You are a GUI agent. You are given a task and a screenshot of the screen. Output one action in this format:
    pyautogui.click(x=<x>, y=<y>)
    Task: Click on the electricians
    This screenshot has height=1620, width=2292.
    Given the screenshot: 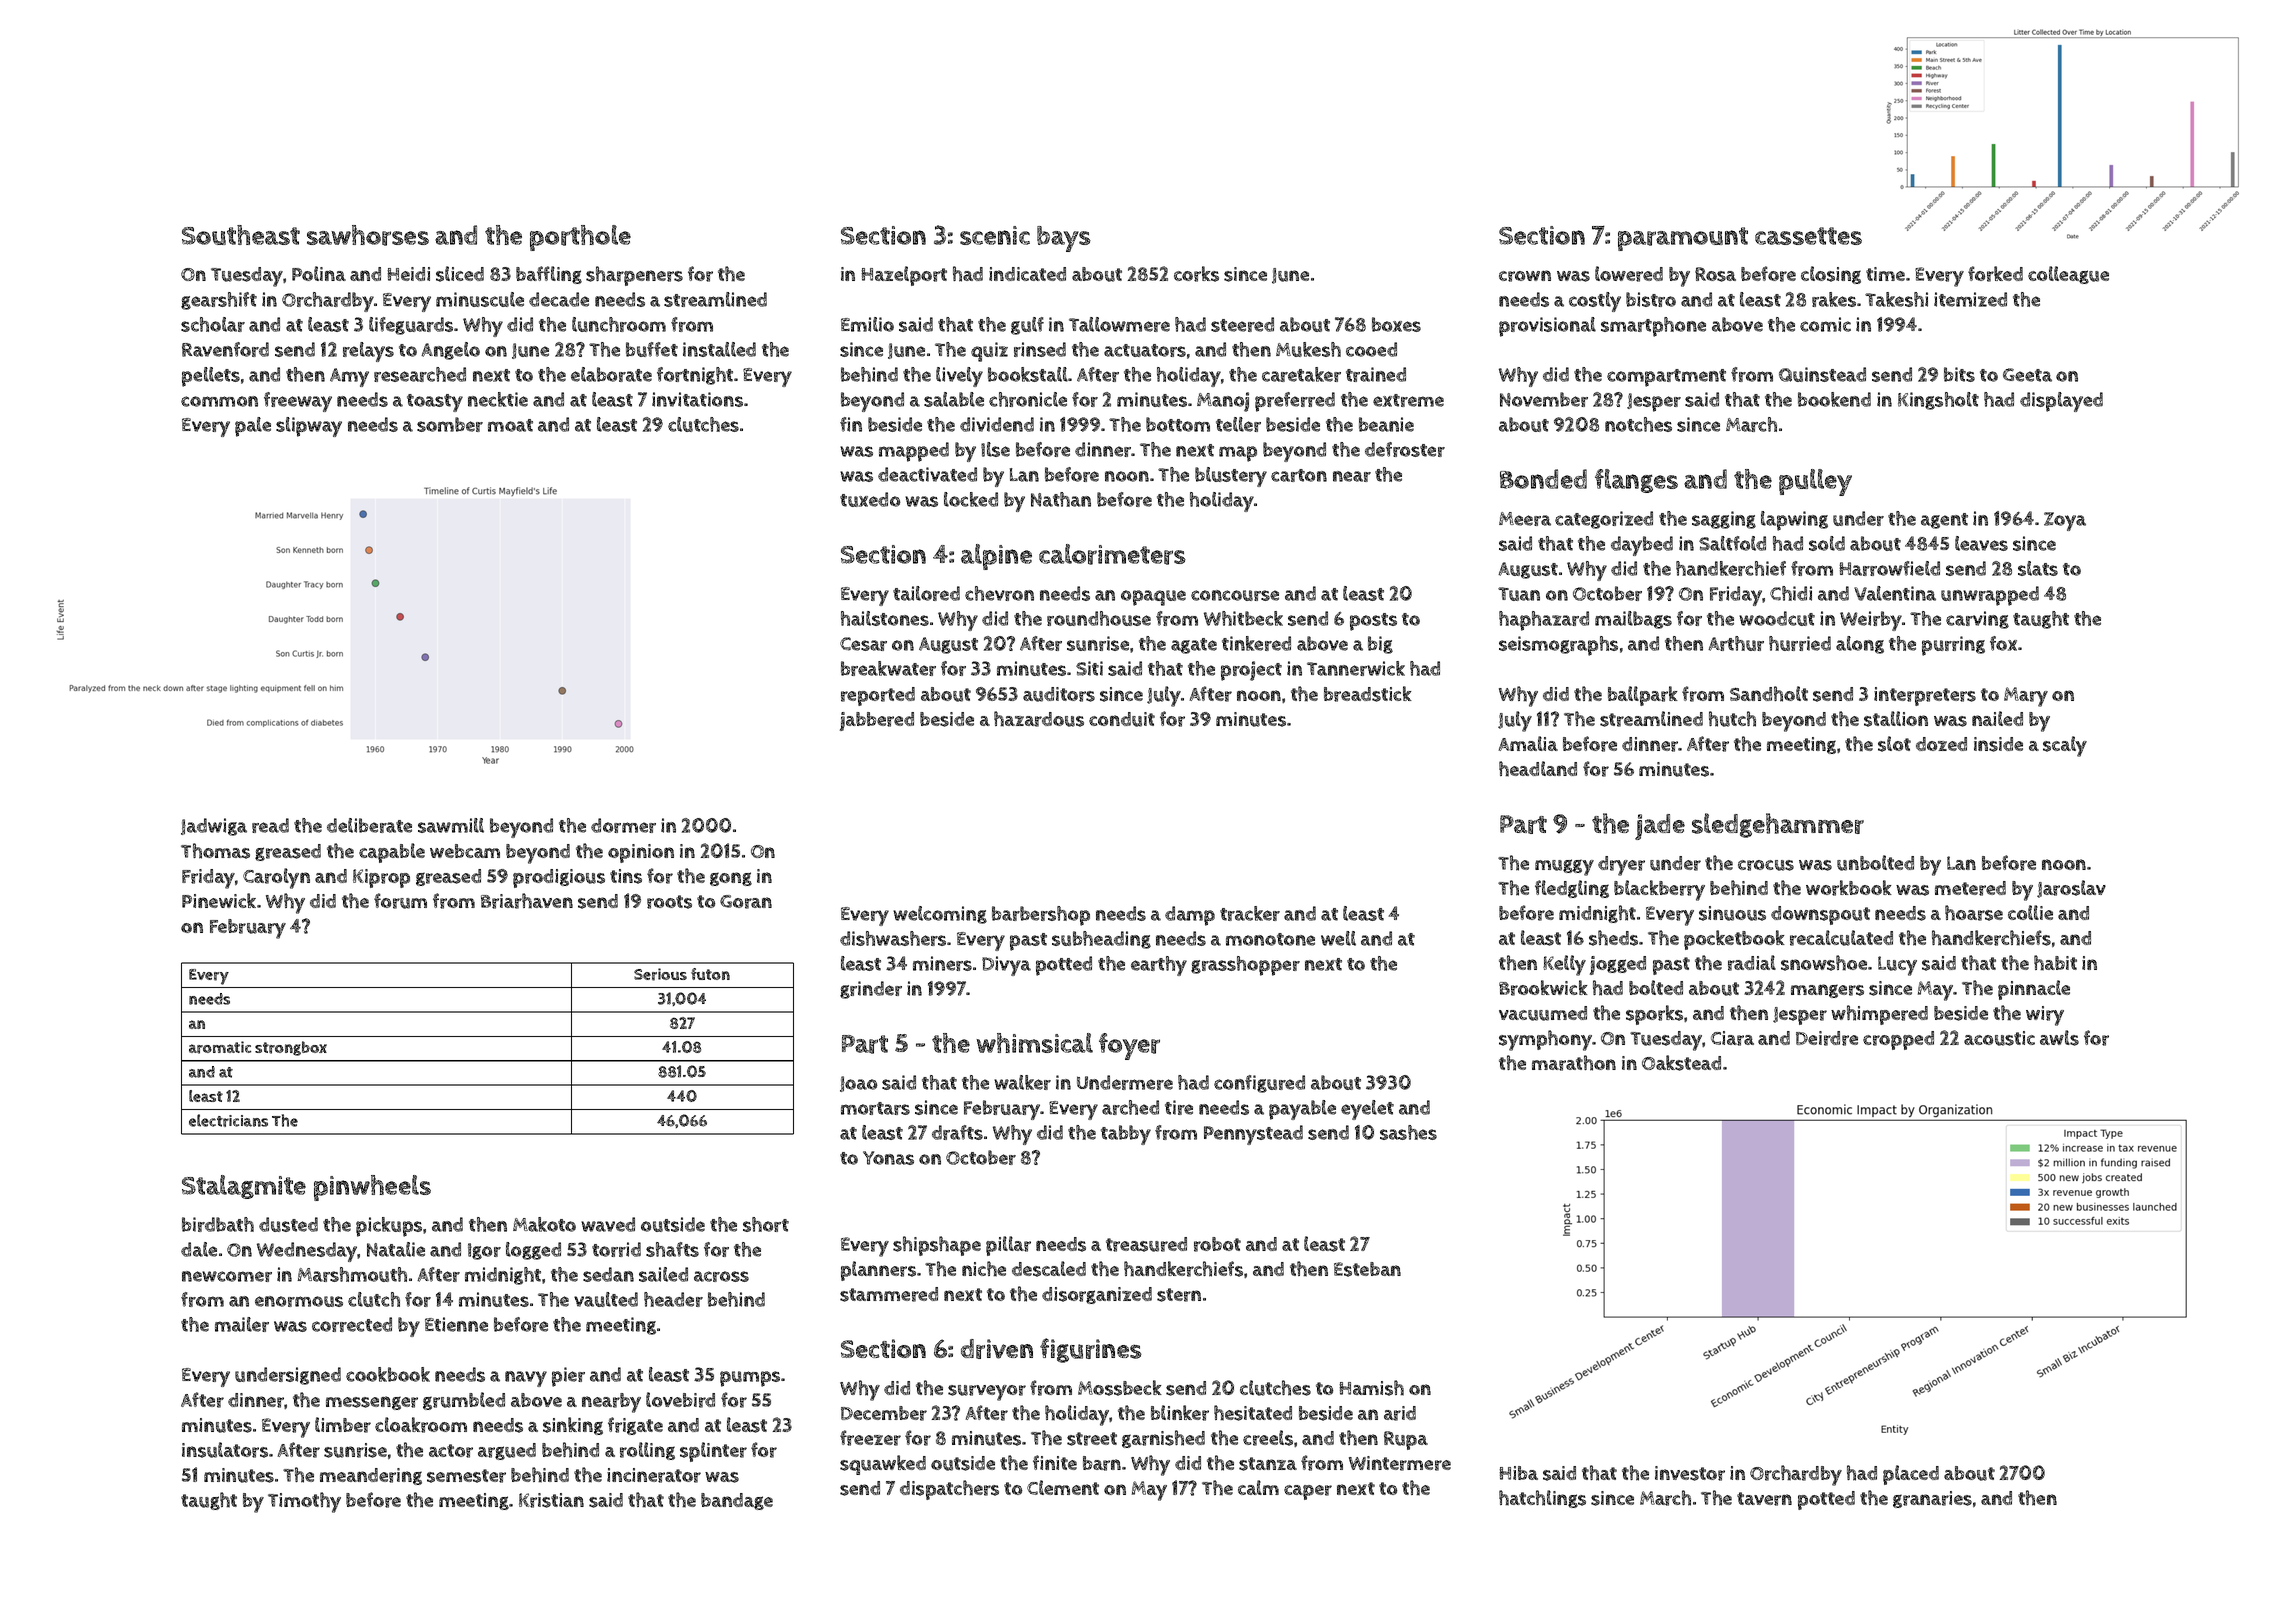 What is the action you would take?
    pyautogui.click(x=228, y=1120)
